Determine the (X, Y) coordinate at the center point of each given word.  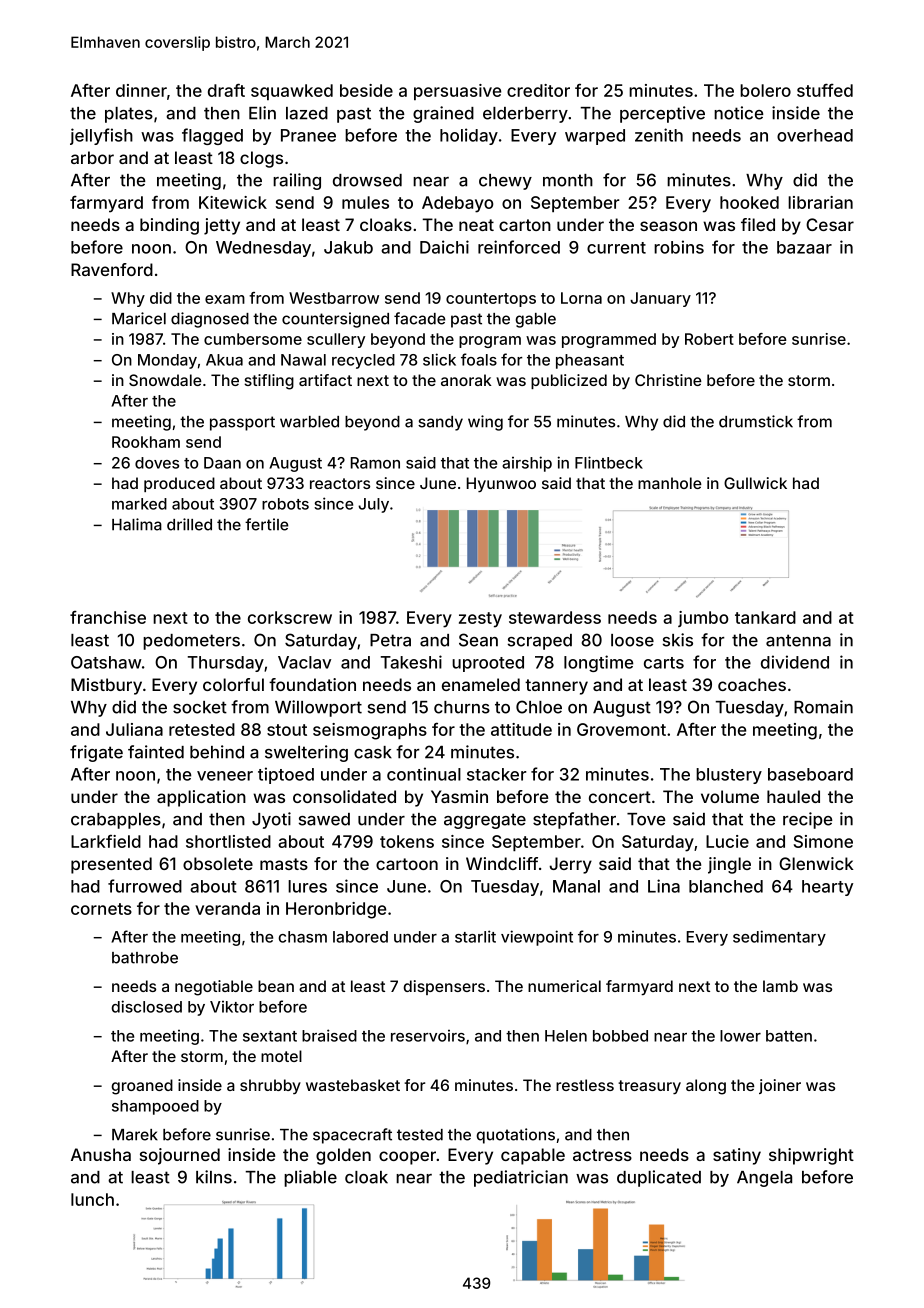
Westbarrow (334, 298)
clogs (261, 159)
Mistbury (106, 686)
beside (366, 90)
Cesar (830, 224)
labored (360, 937)
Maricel (139, 318)
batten (789, 1036)
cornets (101, 909)
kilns (214, 1177)
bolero (765, 90)
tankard (765, 617)
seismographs (370, 731)
